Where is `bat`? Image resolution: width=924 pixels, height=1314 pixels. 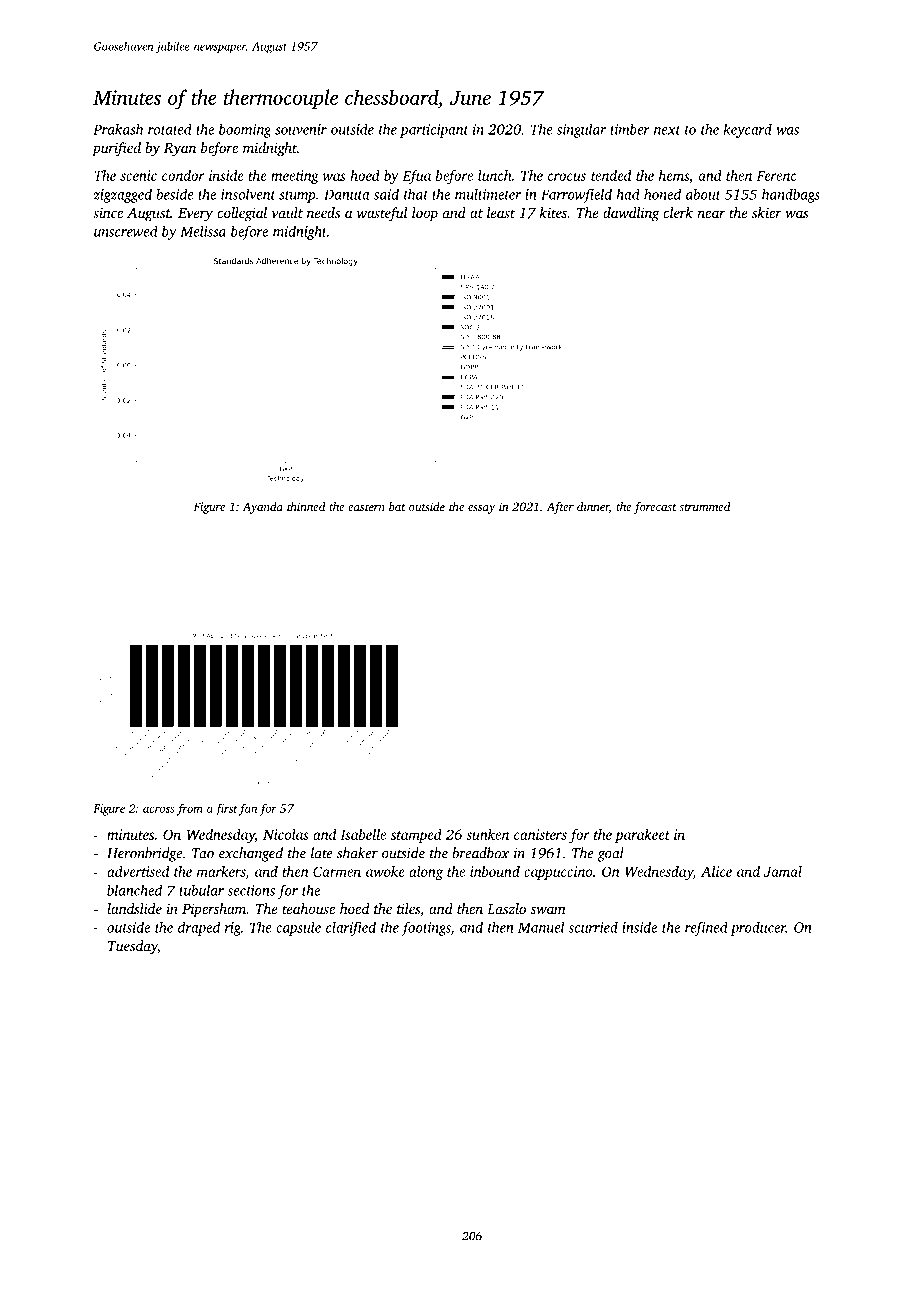 bat is located at coordinates (397, 506).
